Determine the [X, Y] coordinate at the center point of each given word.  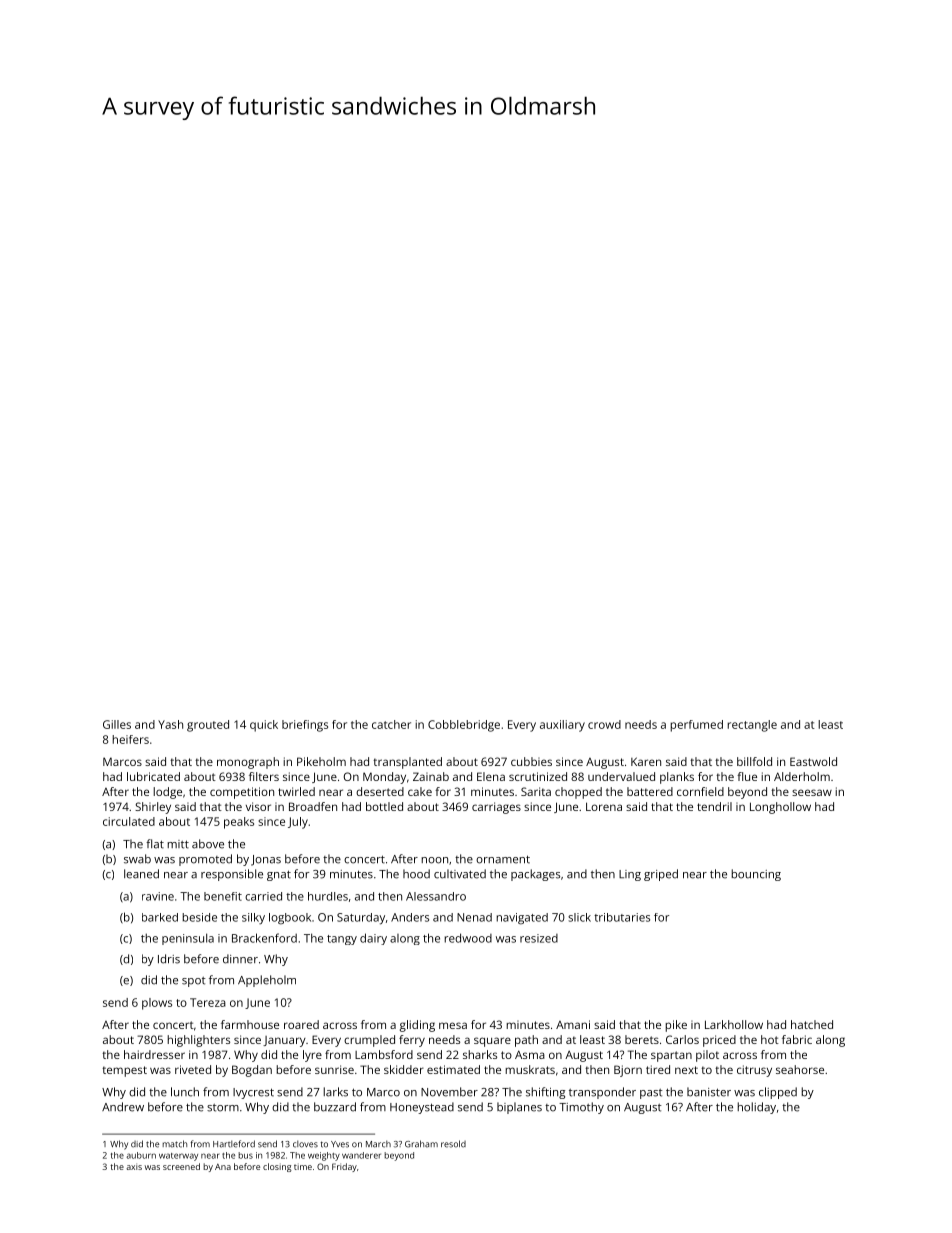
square [492, 1042]
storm [223, 1108]
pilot [707, 1056]
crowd [604, 724]
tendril [714, 806]
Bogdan [252, 1071]
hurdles [328, 896]
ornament [503, 859]
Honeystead [422, 1108]
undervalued [621, 776]
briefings [305, 726]
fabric [797, 1039]
